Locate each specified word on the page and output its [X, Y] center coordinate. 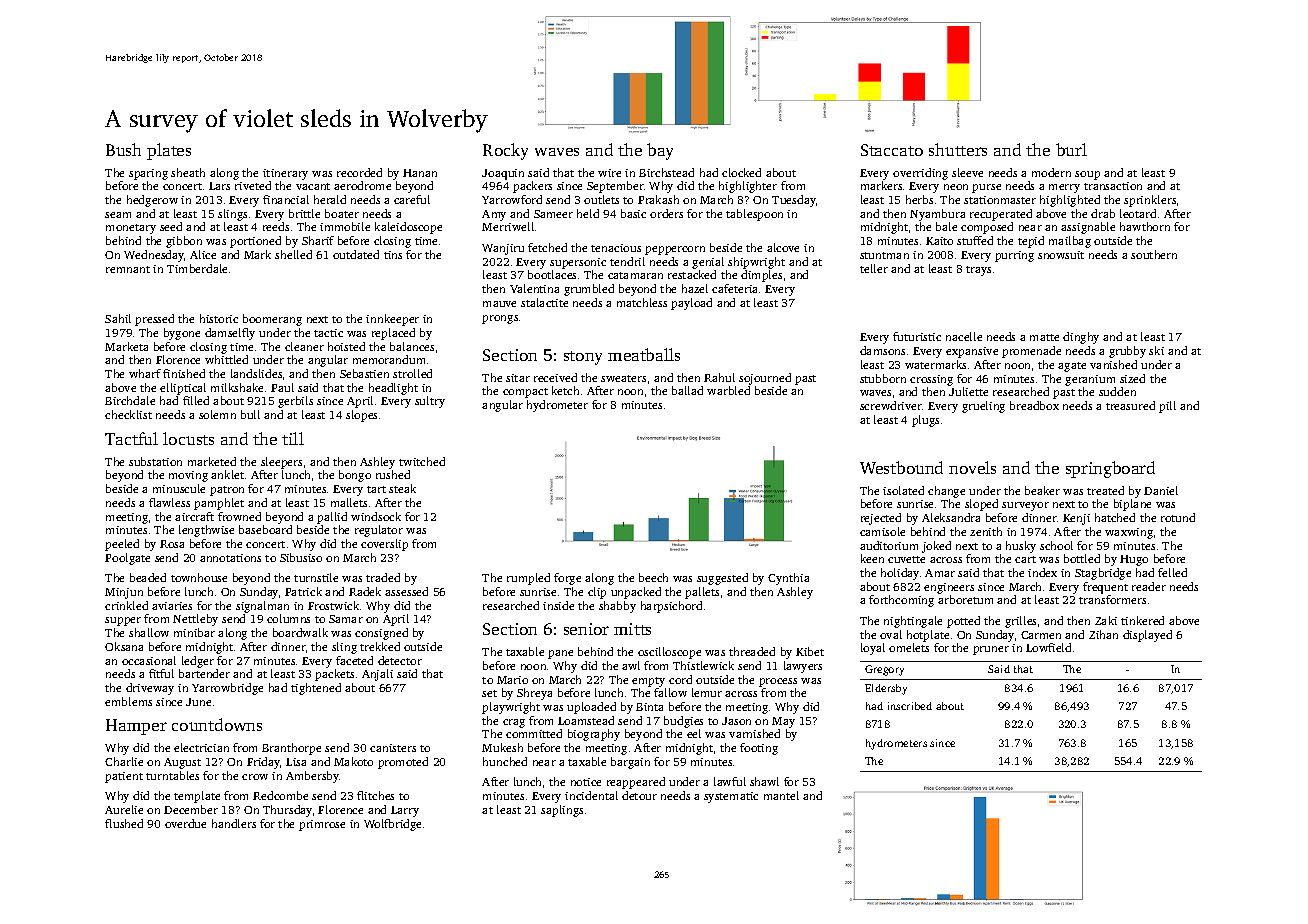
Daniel [1161, 490]
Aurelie [124, 809]
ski [1156, 350]
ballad [687, 390]
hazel [695, 288]
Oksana [124, 646]
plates [169, 151]
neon [956, 187]
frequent [1105, 588]
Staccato [892, 150]
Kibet [810, 651]
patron [227, 491]
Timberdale [197, 268]
